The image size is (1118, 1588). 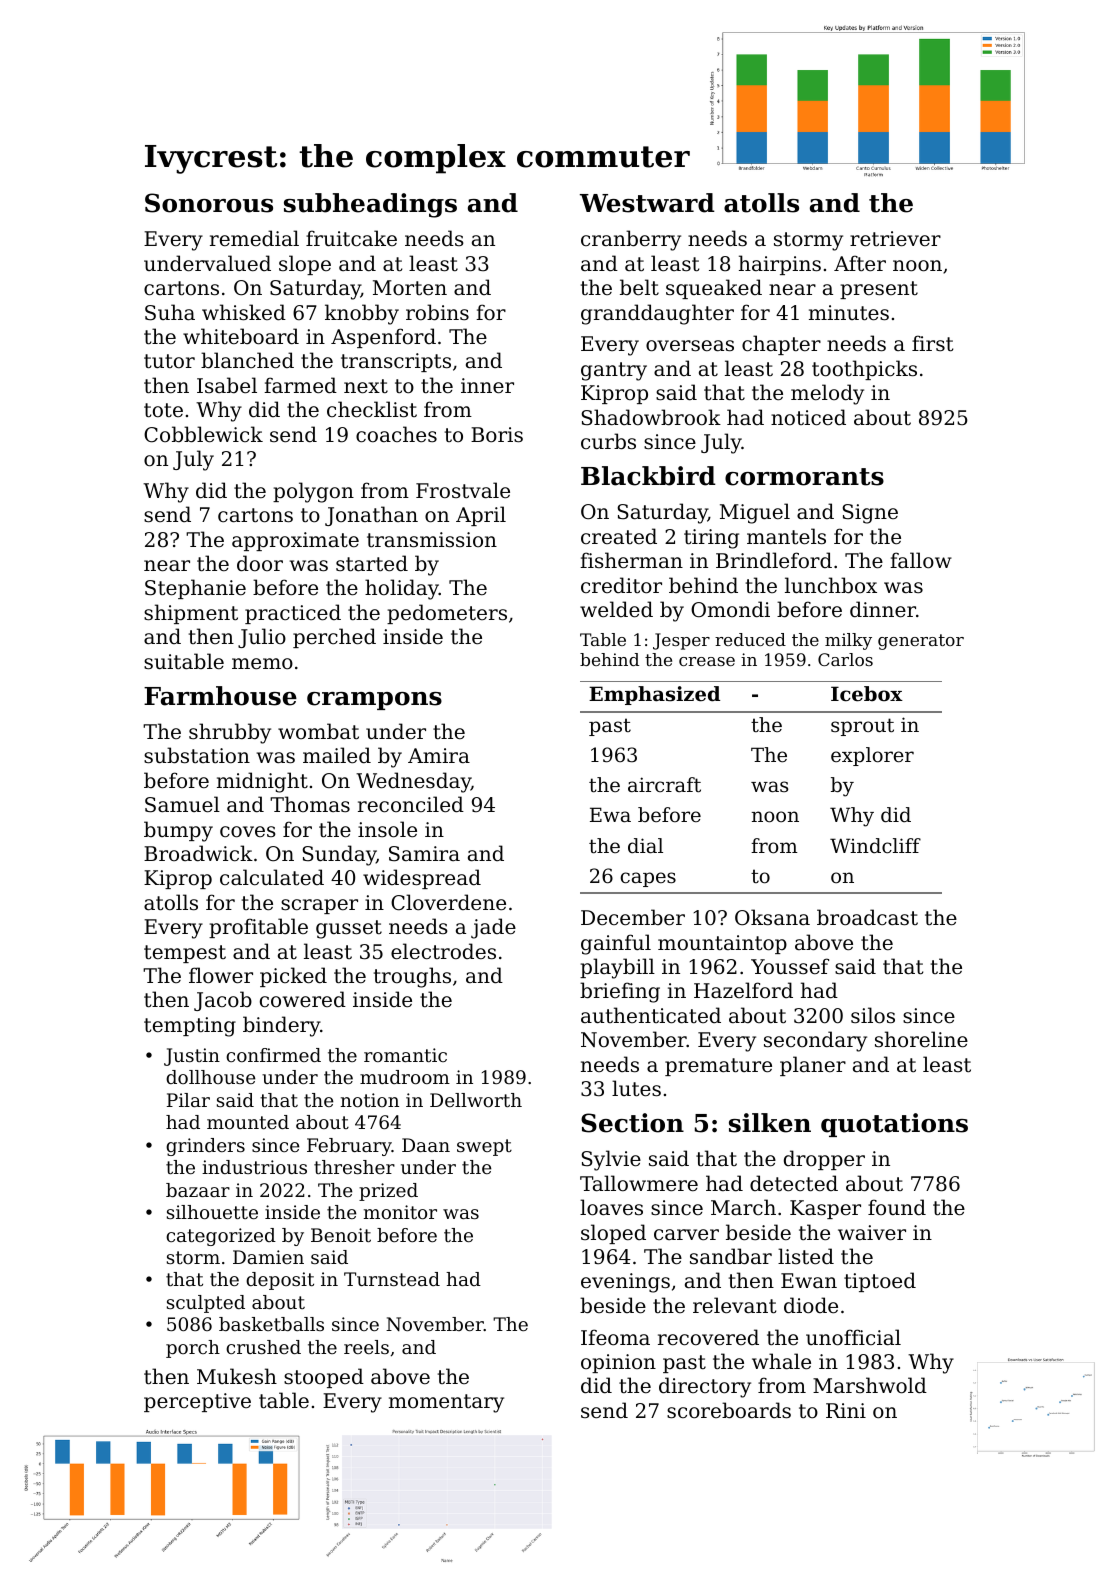 What do you see at coordinates (493, 928) in the screenshot?
I see `jade` at bounding box center [493, 928].
